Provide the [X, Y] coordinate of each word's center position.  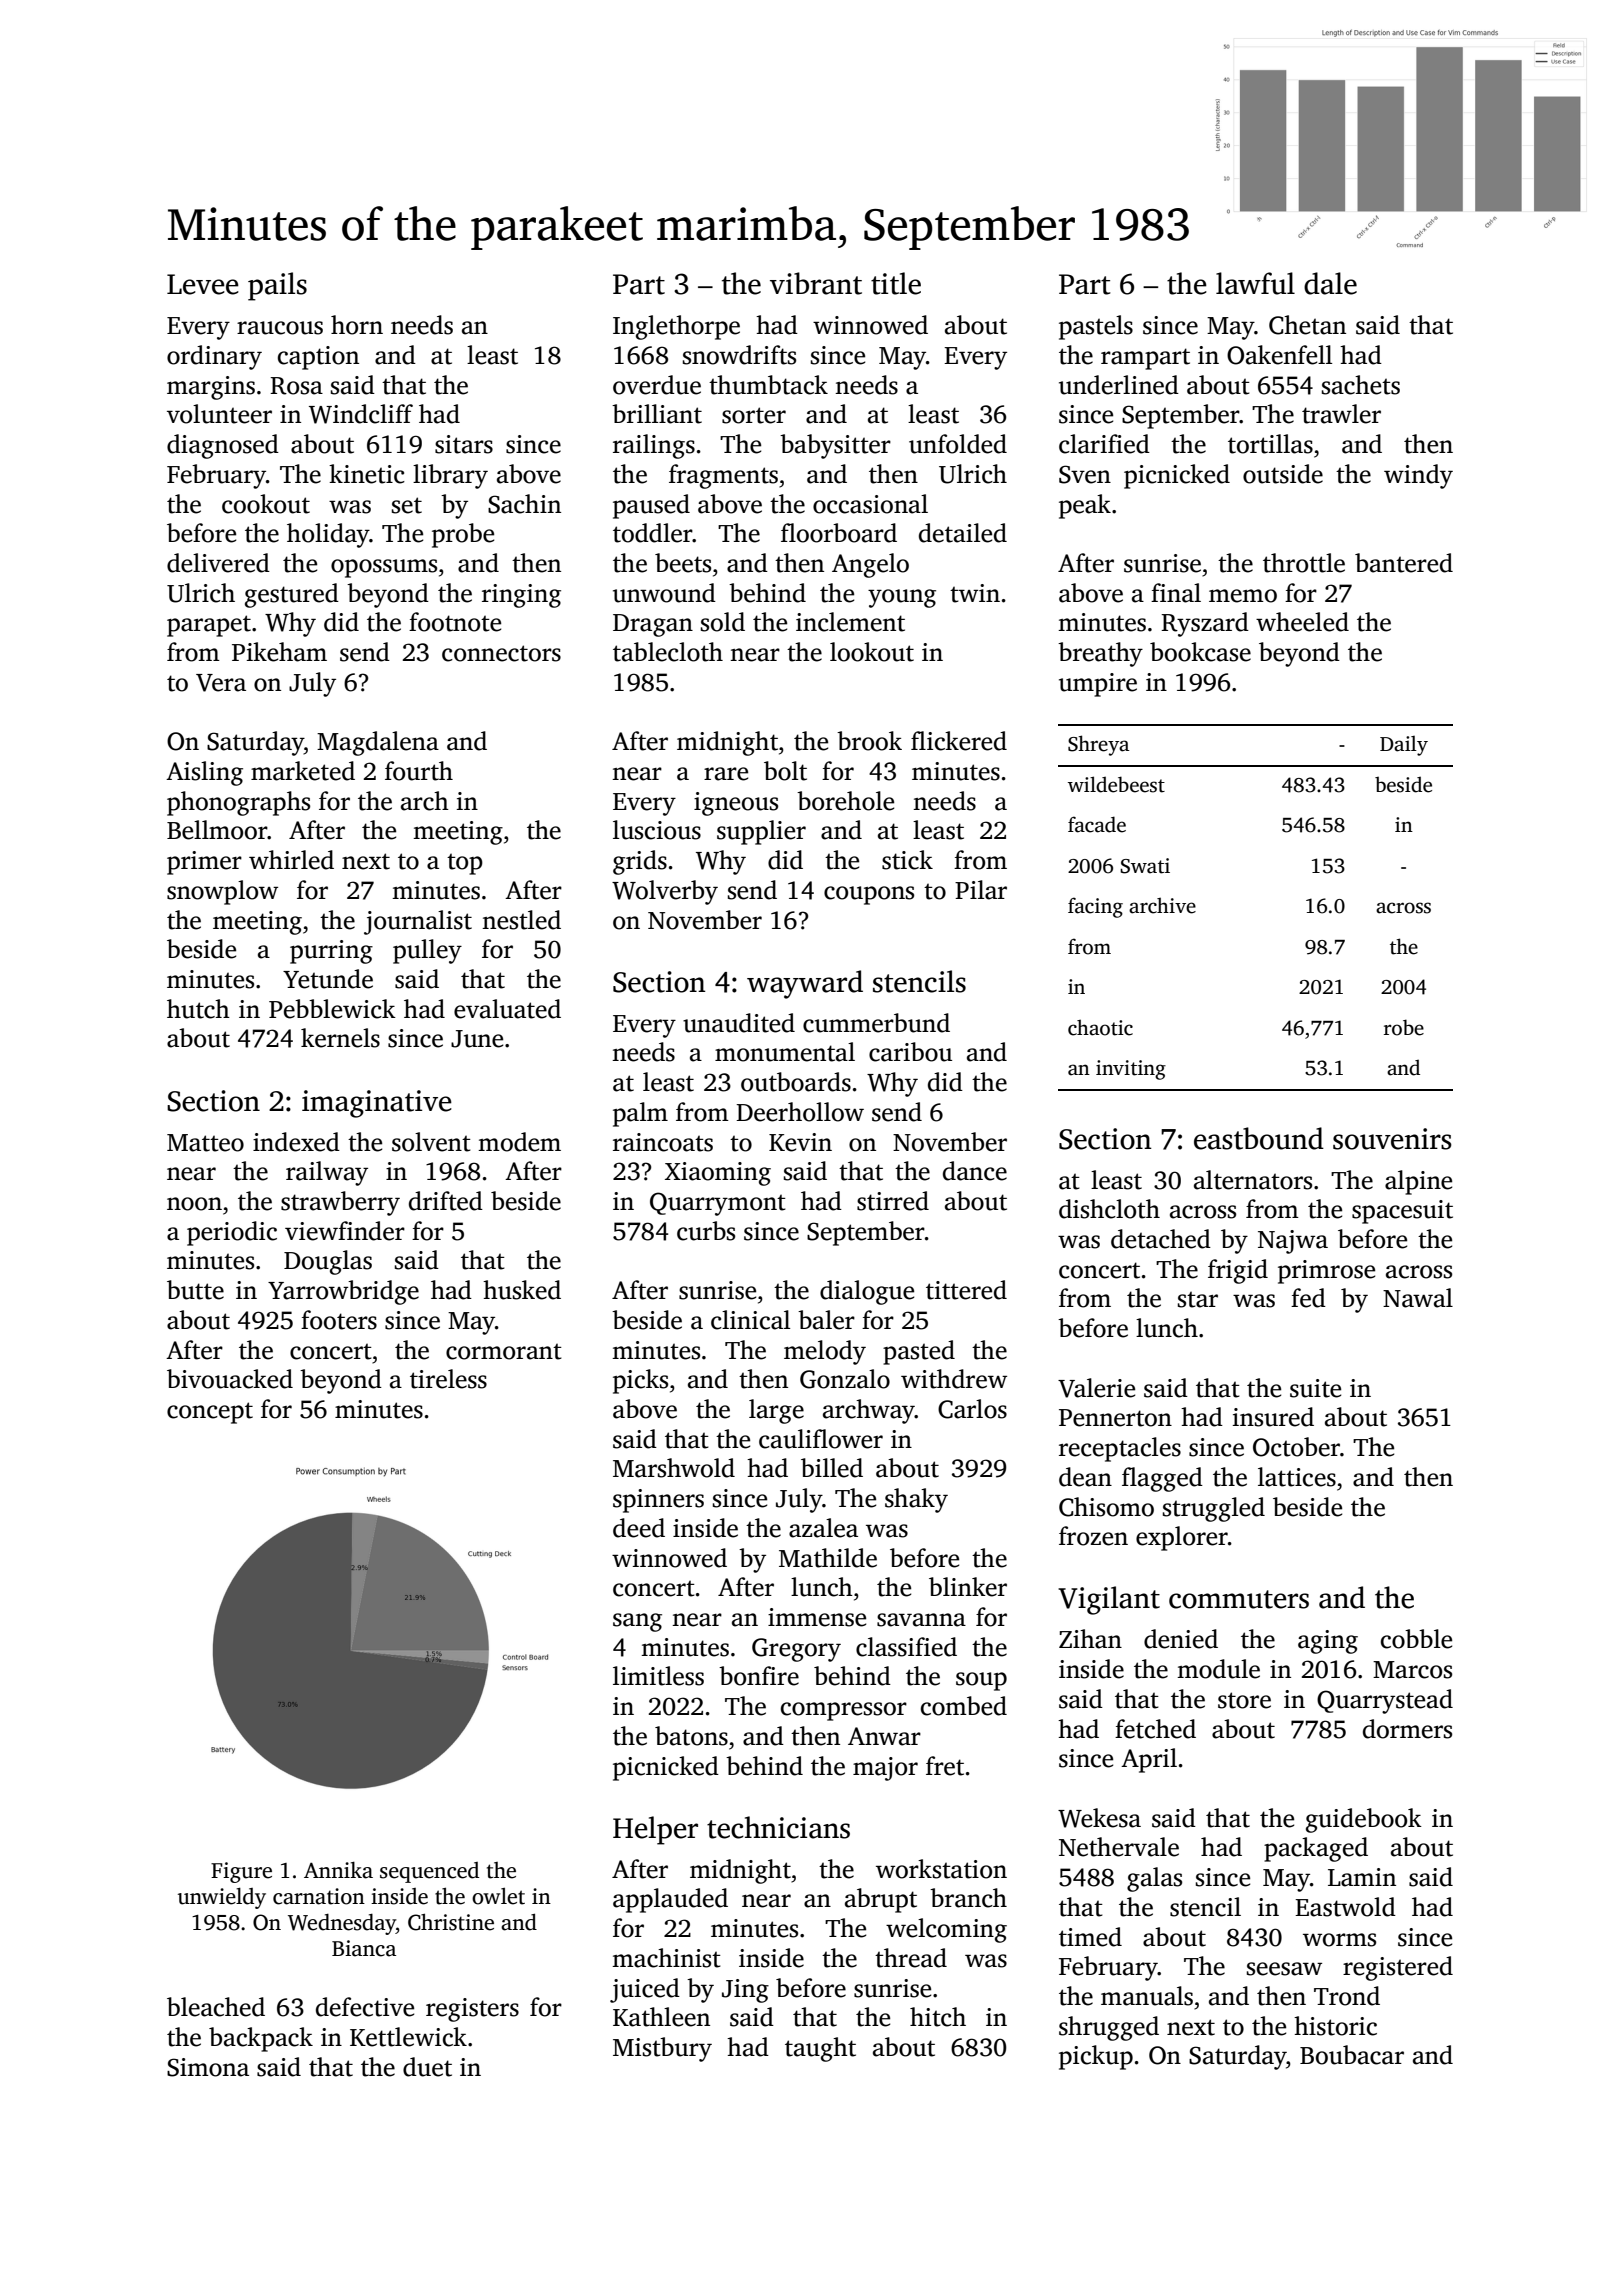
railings [654, 446]
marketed [303, 771]
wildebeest [1116, 784]
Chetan [1307, 325]
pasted [919, 1352]
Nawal [1418, 1298]
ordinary [214, 357]
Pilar [981, 890]
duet [427, 2067]
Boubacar [1352, 2055]
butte [195, 1290]
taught [820, 2049]
